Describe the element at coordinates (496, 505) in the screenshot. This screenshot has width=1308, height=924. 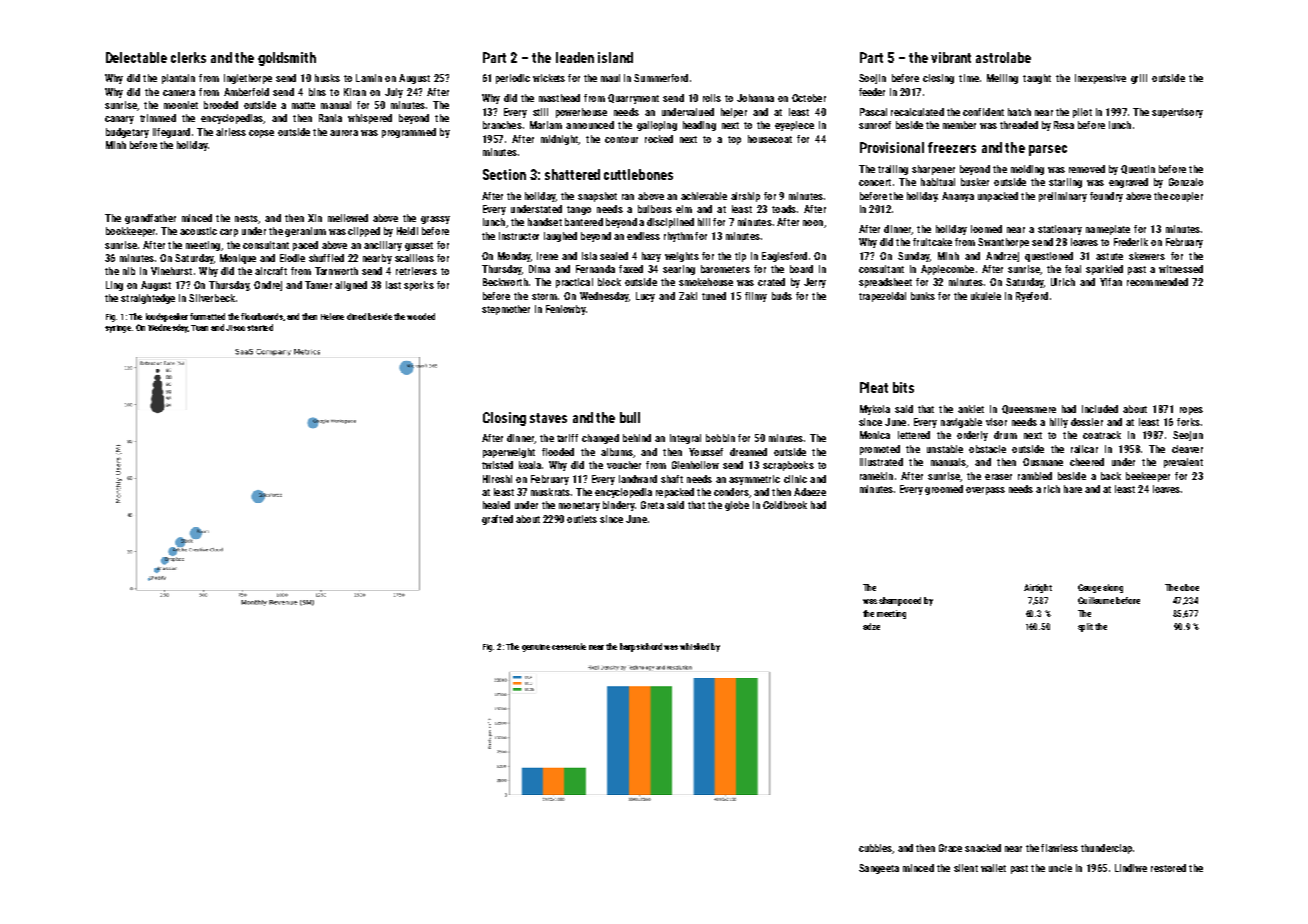
I see `healed` at that location.
